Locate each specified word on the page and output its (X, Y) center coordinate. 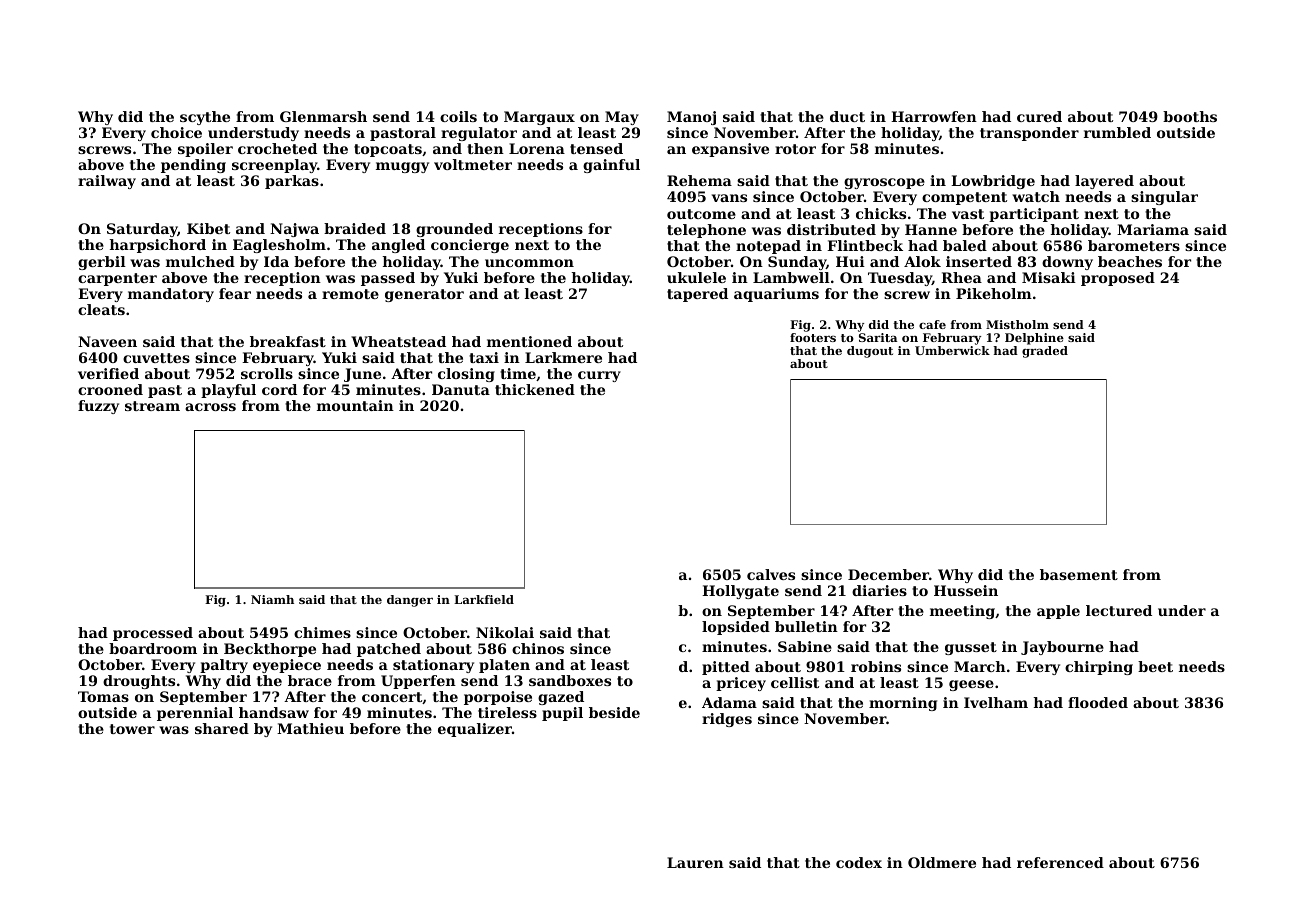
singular (1164, 198)
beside (614, 712)
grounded (454, 230)
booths (1190, 116)
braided (355, 228)
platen (504, 666)
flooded (1098, 702)
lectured (1119, 610)
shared (222, 728)
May (622, 118)
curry (599, 376)
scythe (205, 118)
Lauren (695, 862)
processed (153, 634)
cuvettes (156, 358)
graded (1045, 352)
